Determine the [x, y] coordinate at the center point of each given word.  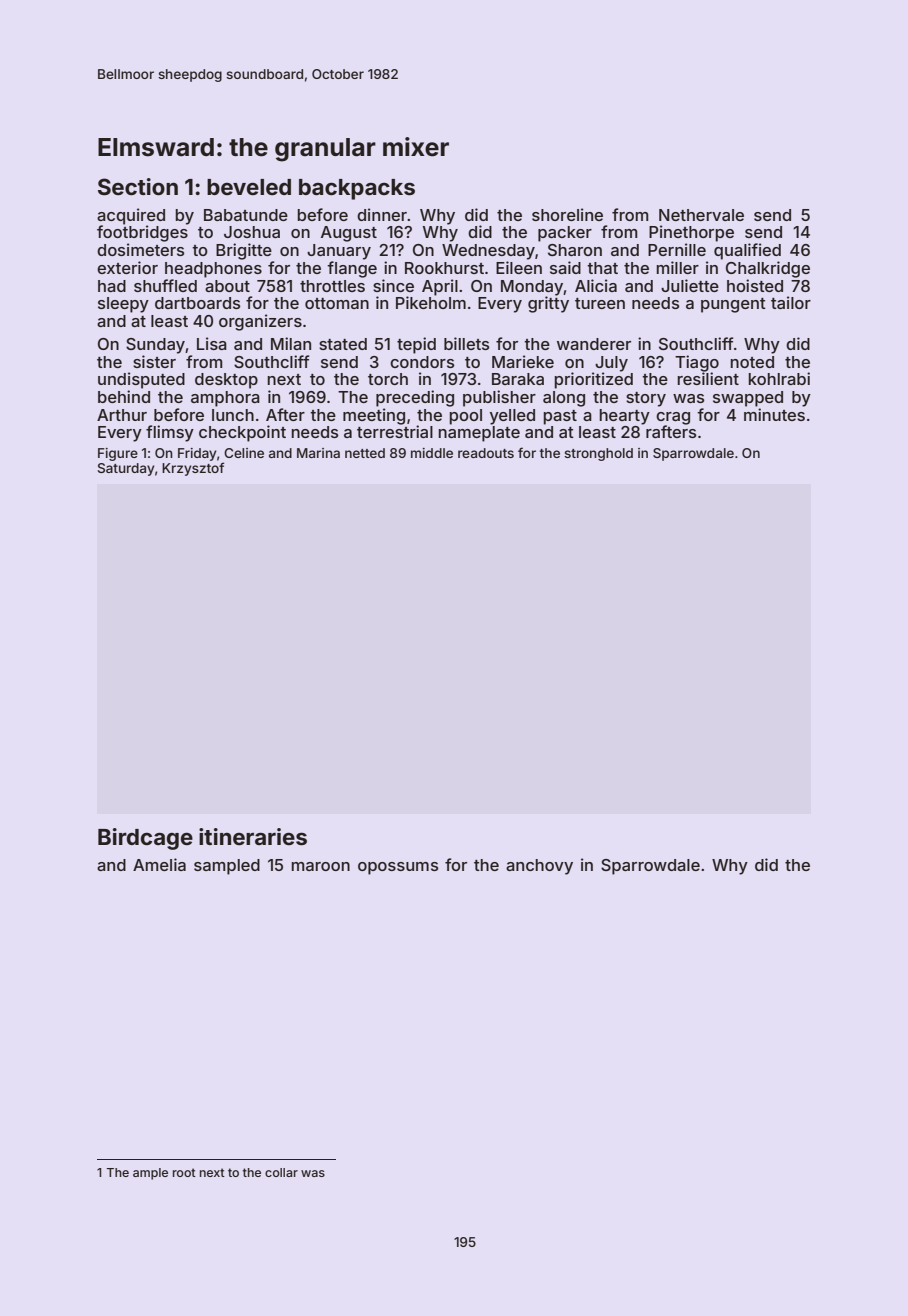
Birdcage [145, 839]
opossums [398, 868]
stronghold [598, 454]
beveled [249, 187]
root [184, 1172]
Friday [197, 454]
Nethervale [701, 215]
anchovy [539, 867]
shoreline [567, 214]
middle [432, 453]
